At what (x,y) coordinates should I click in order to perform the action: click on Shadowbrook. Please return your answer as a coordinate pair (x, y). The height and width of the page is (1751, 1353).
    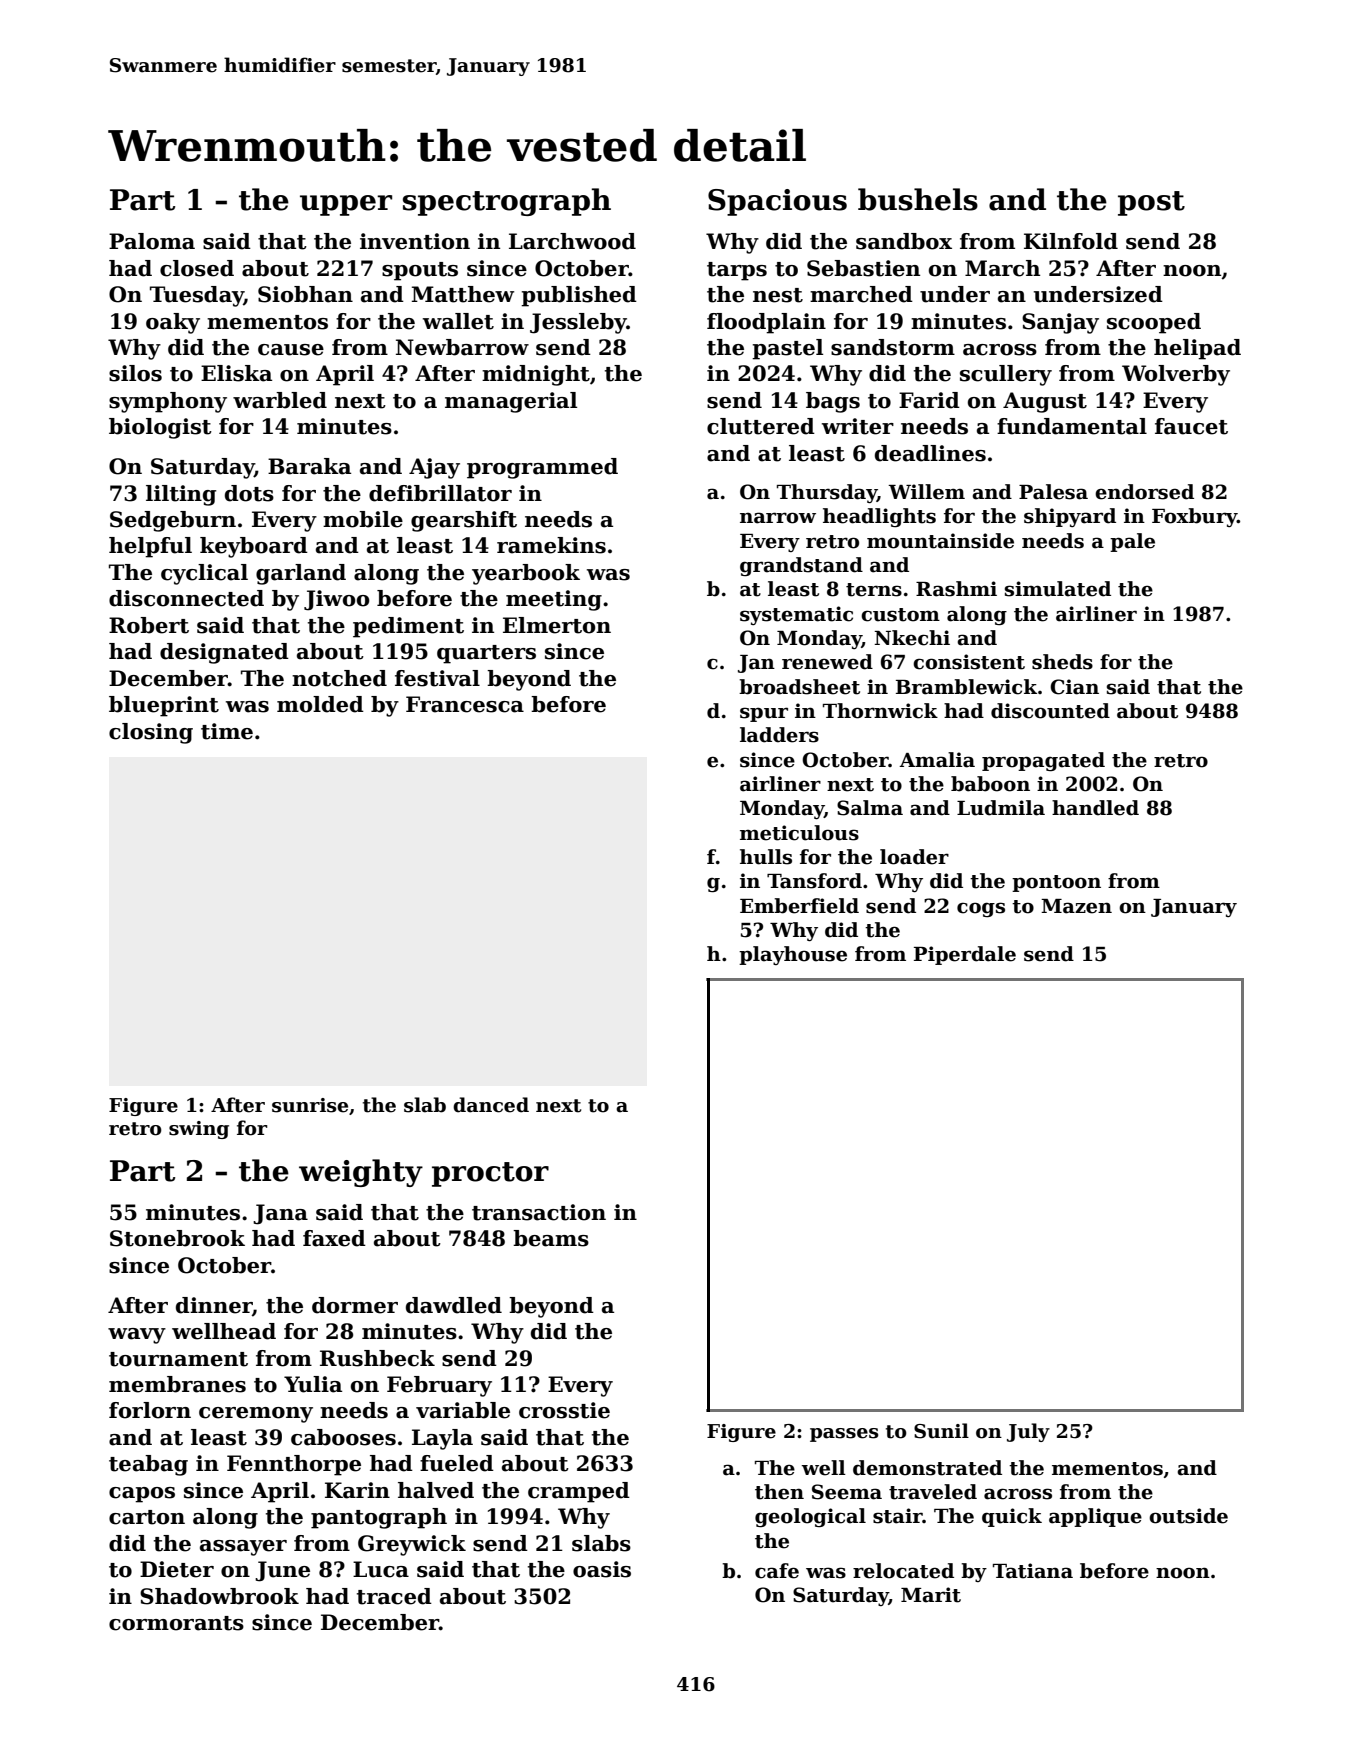
    Looking at the image, I should click on (219, 1596).
